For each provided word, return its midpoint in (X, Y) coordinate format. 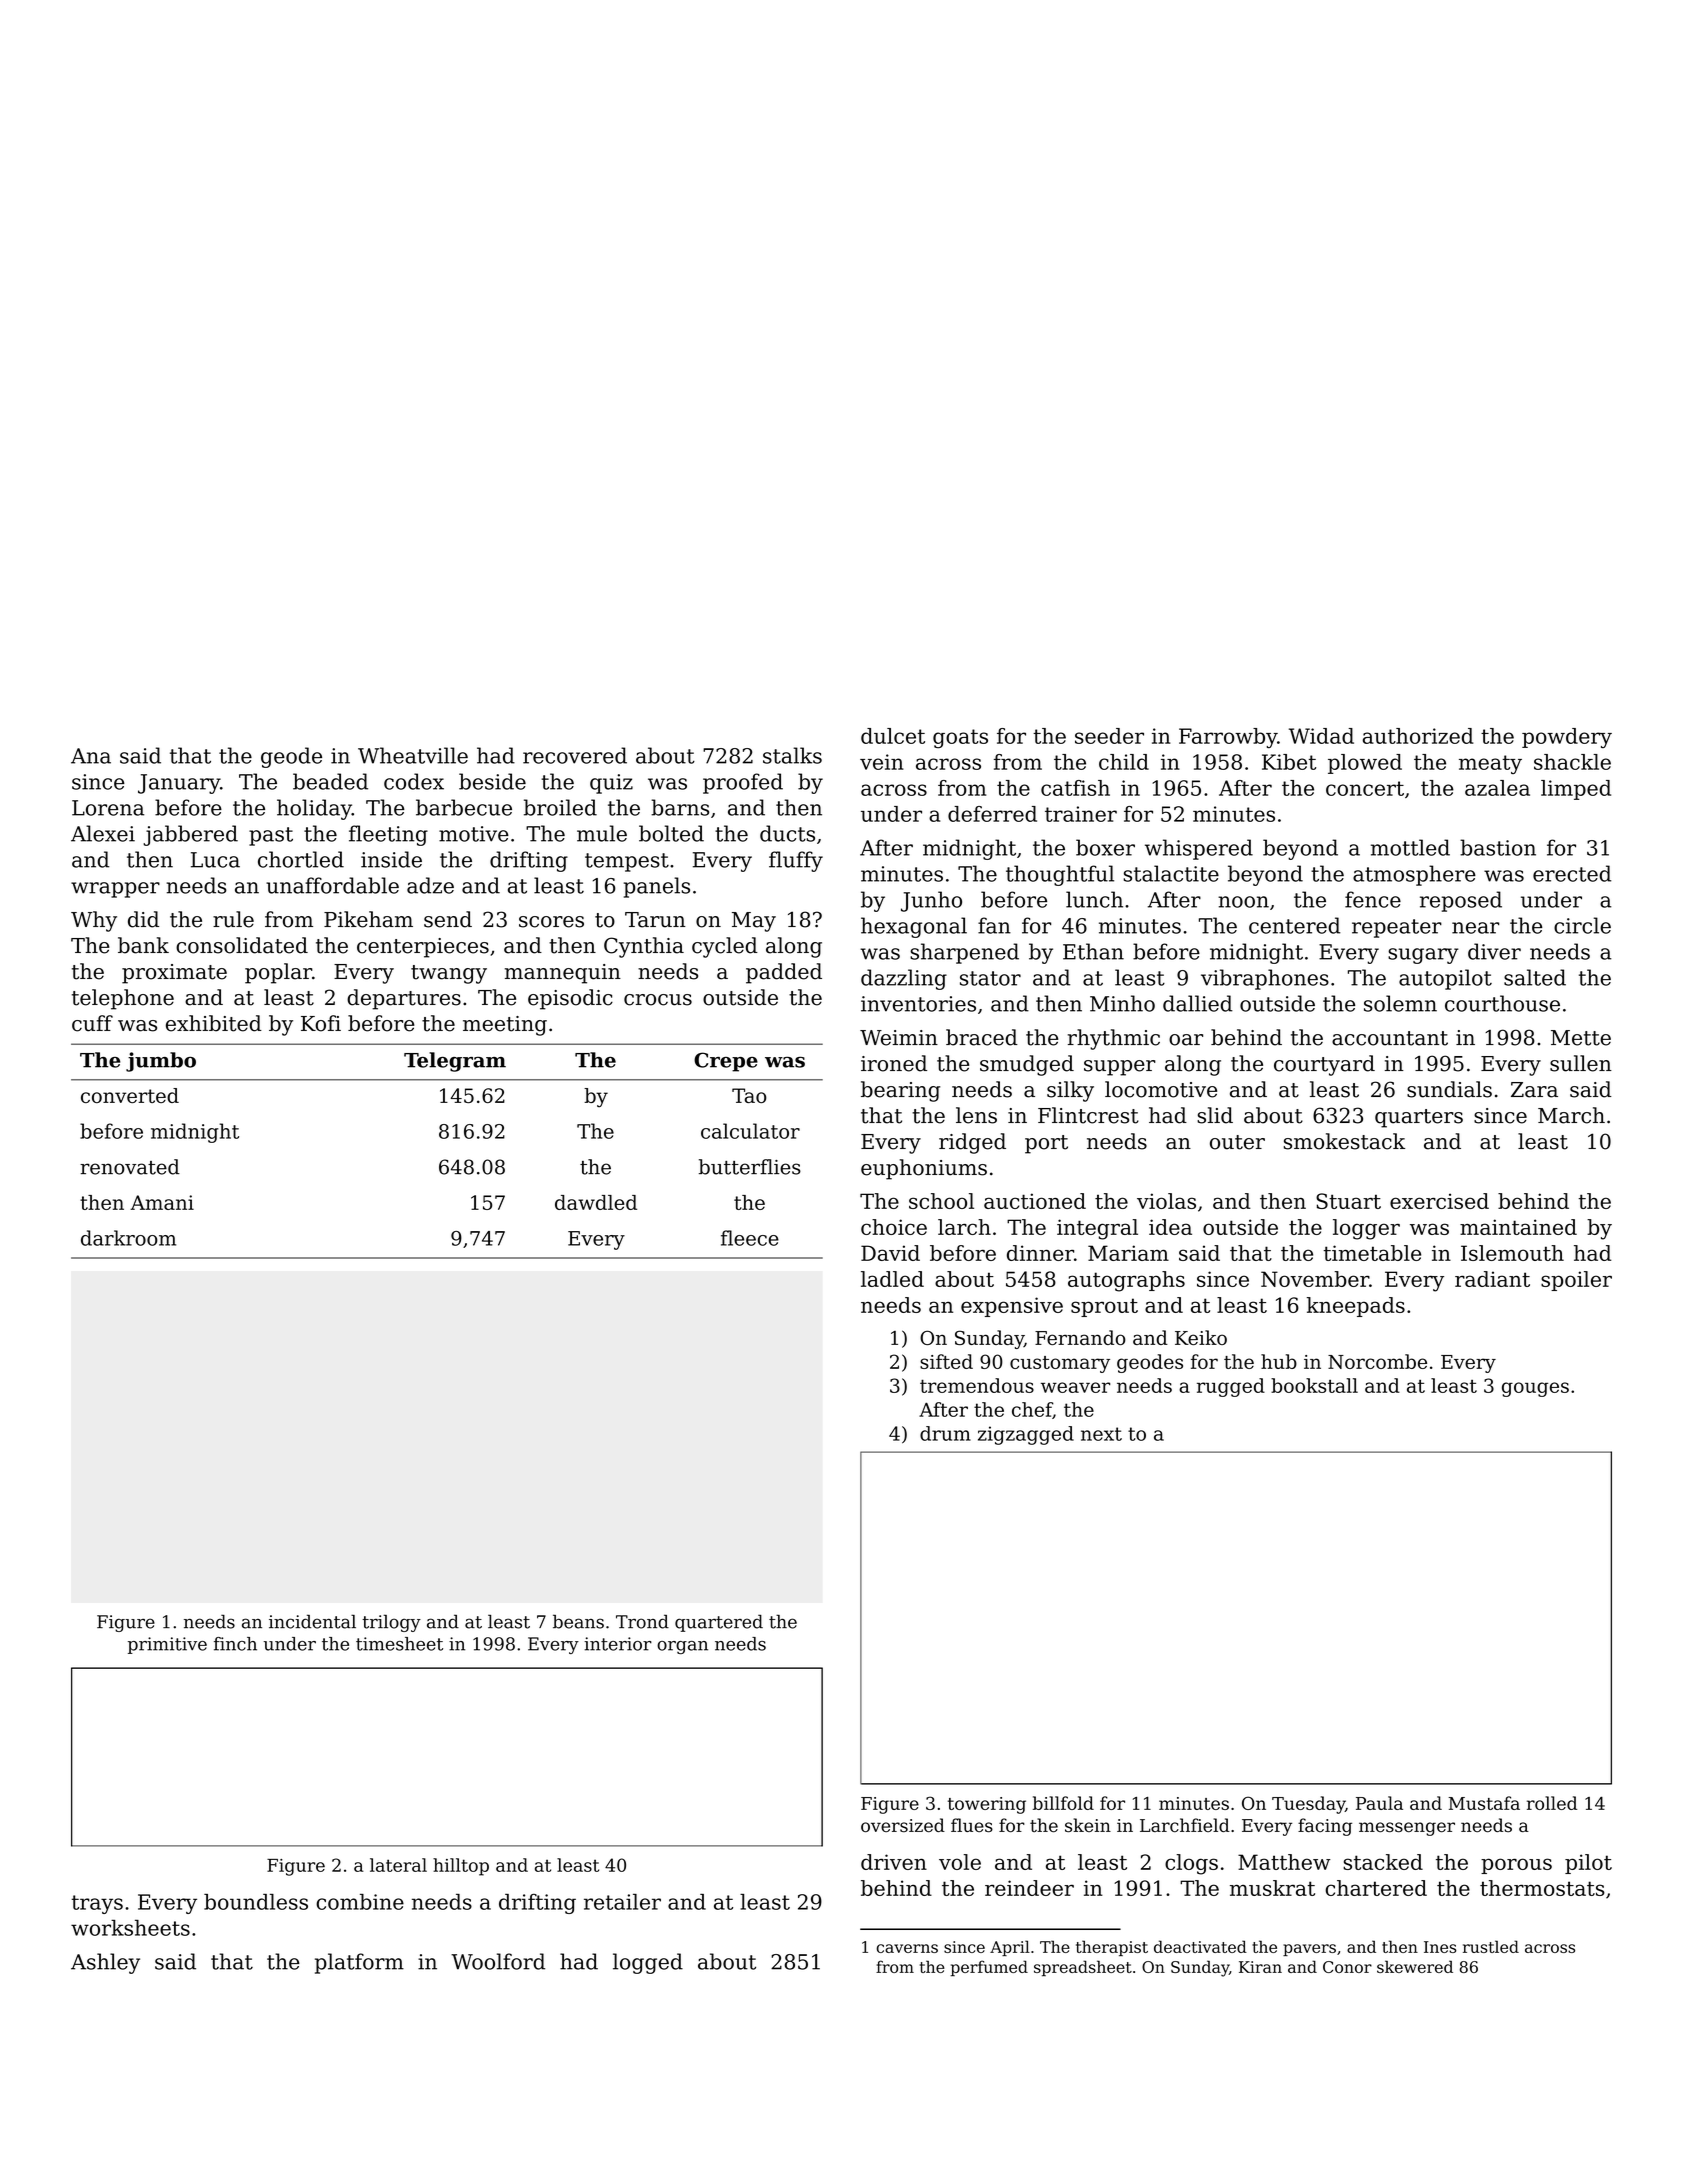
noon (1243, 902)
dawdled (596, 1202)
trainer (1081, 814)
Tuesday (1308, 1805)
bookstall (1314, 1385)
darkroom (128, 1238)
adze (430, 885)
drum (945, 1433)
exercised (1439, 1201)
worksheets (130, 1927)
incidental (312, 1621)
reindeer (1029, 1888)
